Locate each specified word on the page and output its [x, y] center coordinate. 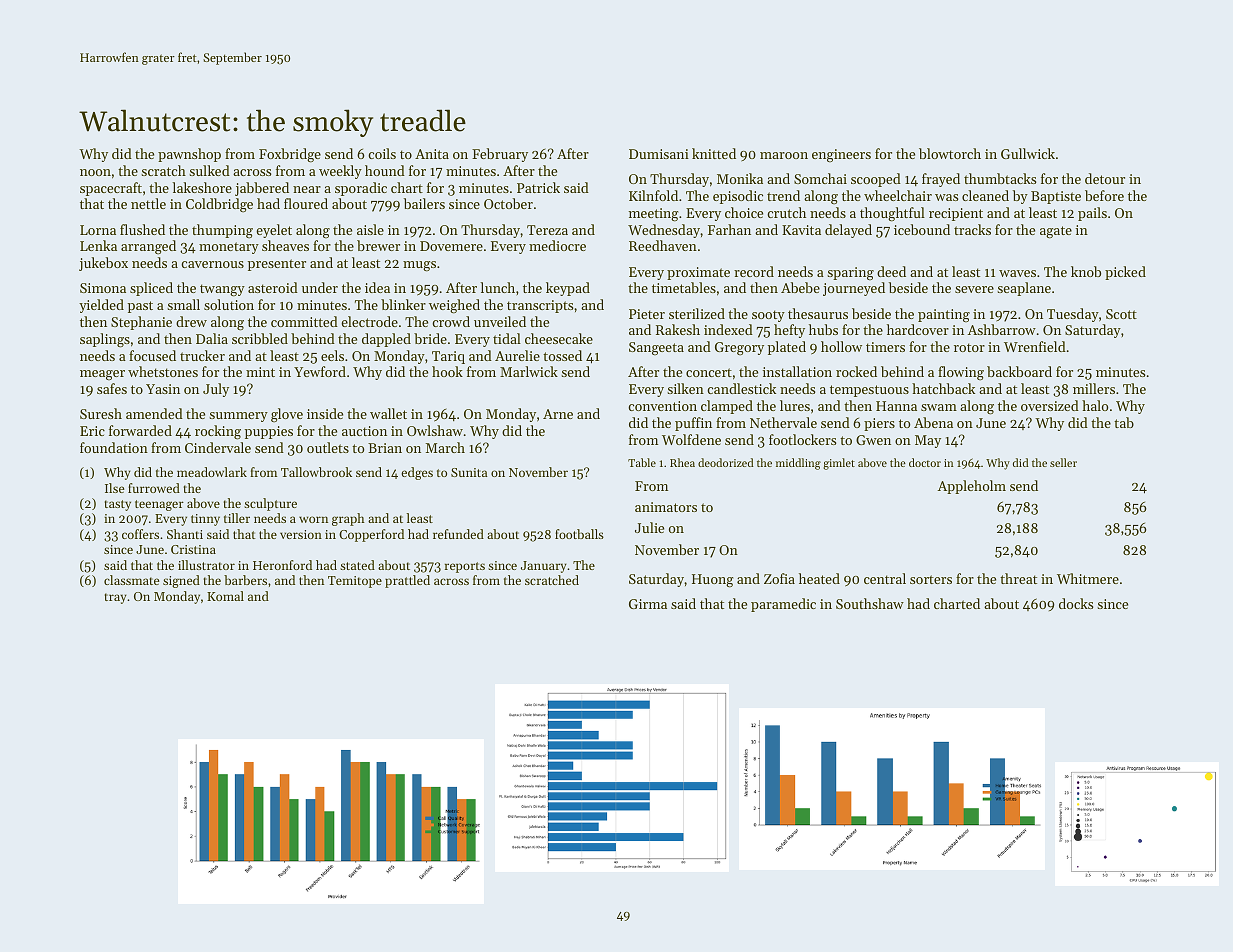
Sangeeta [656, 348]
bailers [424, 203]
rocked [856, 371]
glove [287, 415]
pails [1092, 214]
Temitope [355, 582]
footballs [579, 534]
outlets [328, 447]
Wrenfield [1035, 346]
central [885, 578]
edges [417, 473]
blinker [403, 304]
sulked [209, 170]
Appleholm [972, 487]
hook [447, 371]
